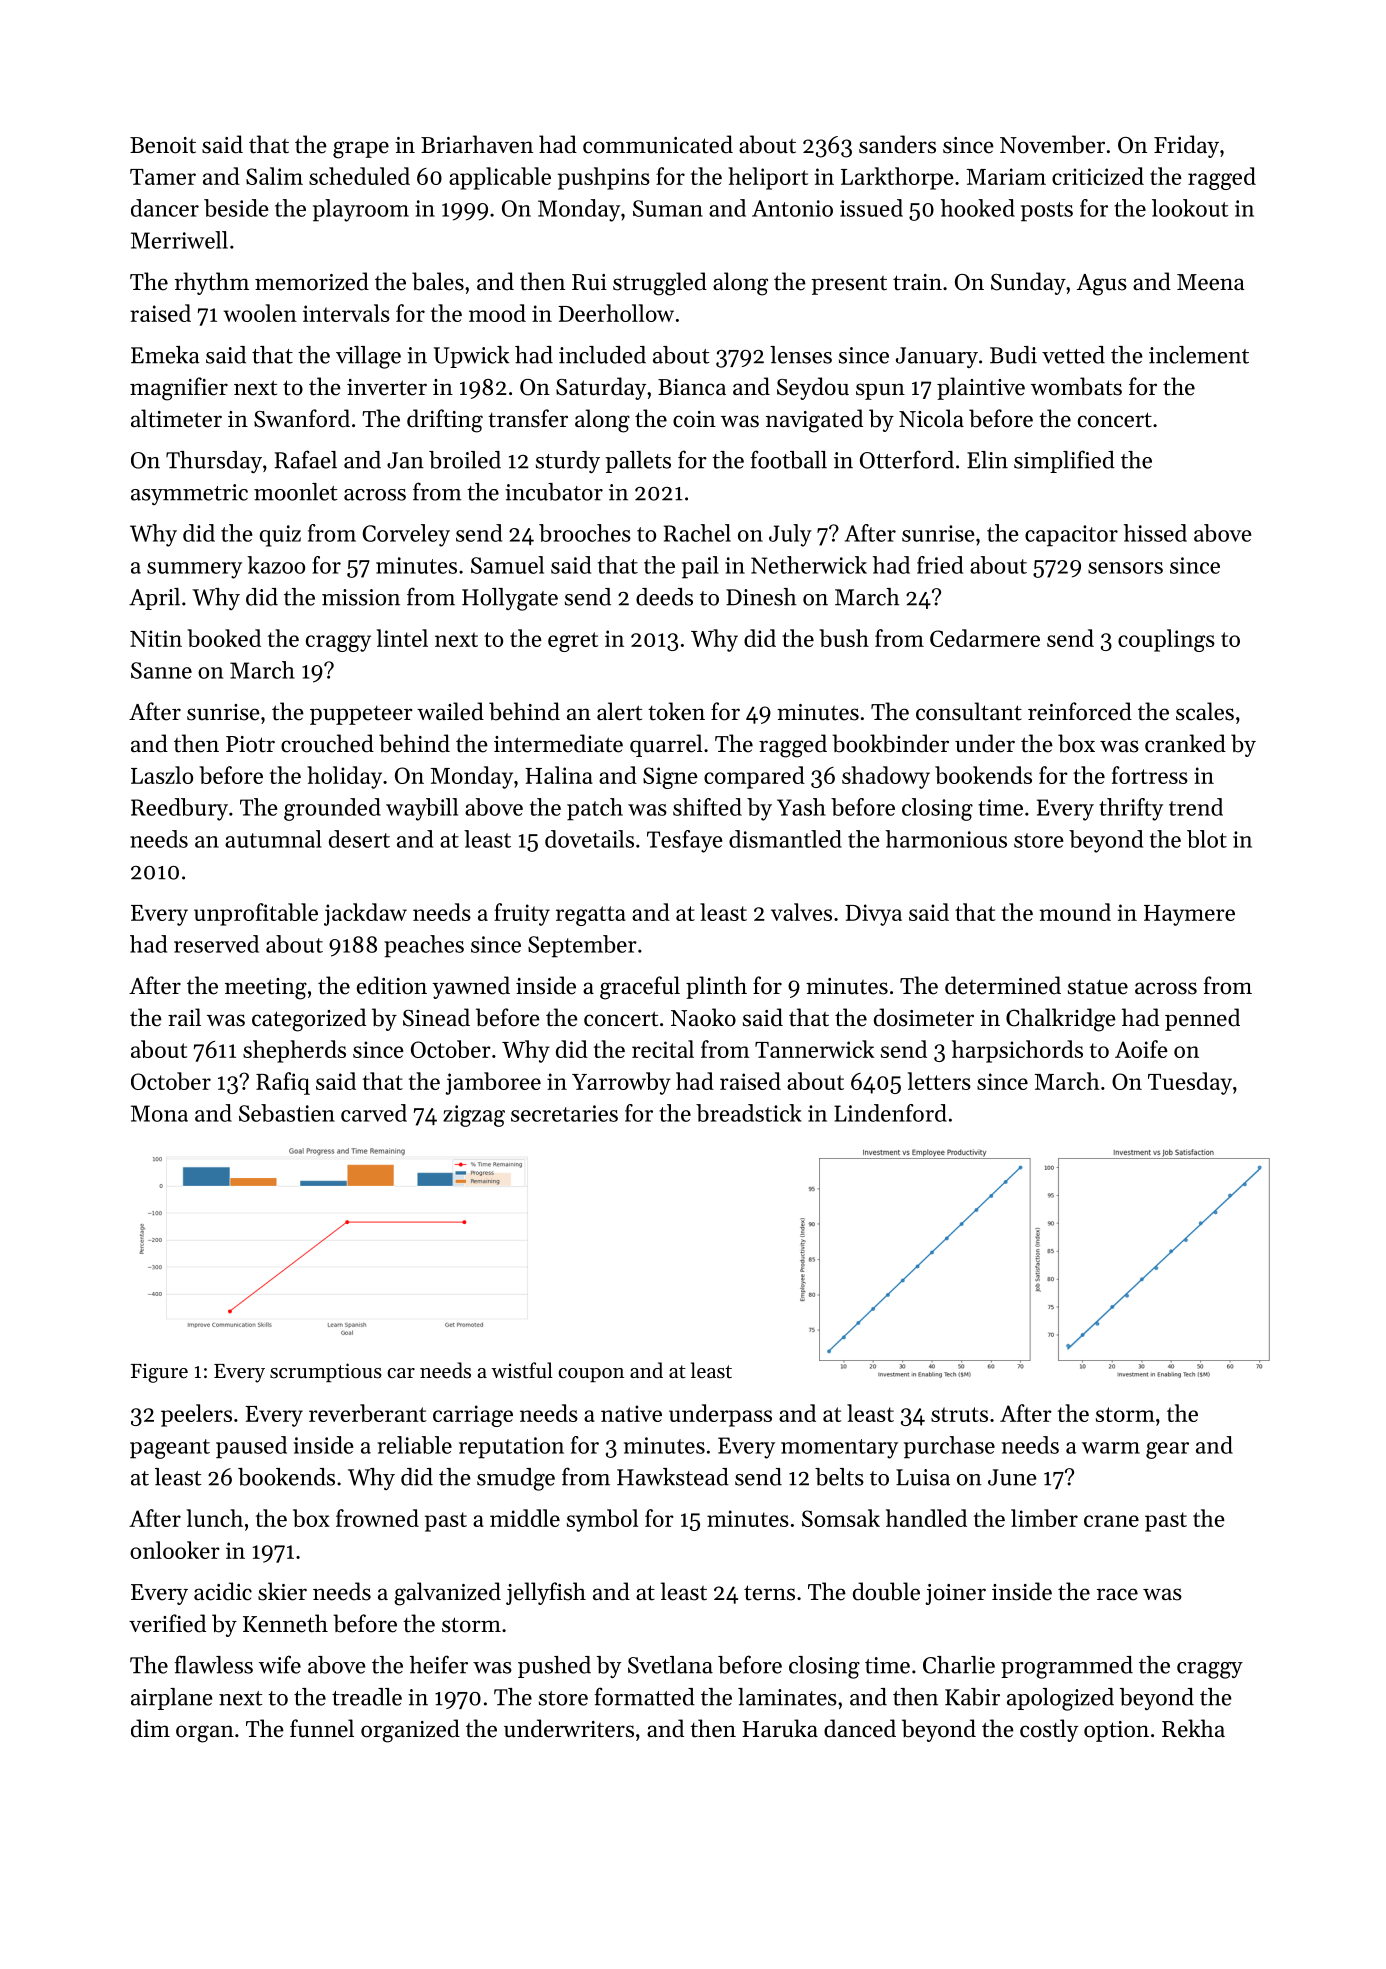 The image size is (1386, 1969). I want to click on scrumptious, so click(326, 1372).
